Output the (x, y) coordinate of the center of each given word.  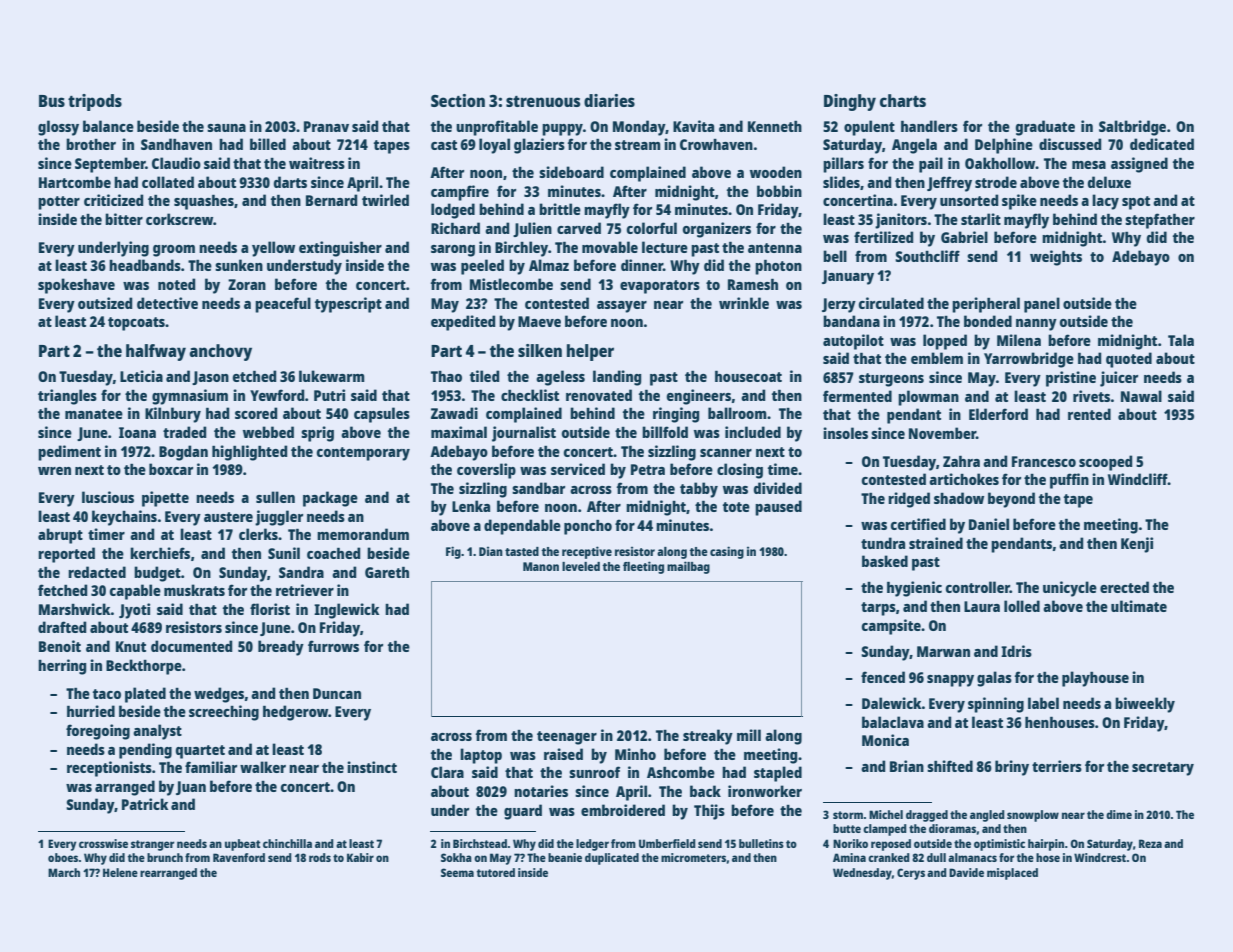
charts (903, 100)
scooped (1105, 463)
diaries (609, 100)
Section (458, 100)
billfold (665, 432)
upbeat (243, 845)
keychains (124, 518)
